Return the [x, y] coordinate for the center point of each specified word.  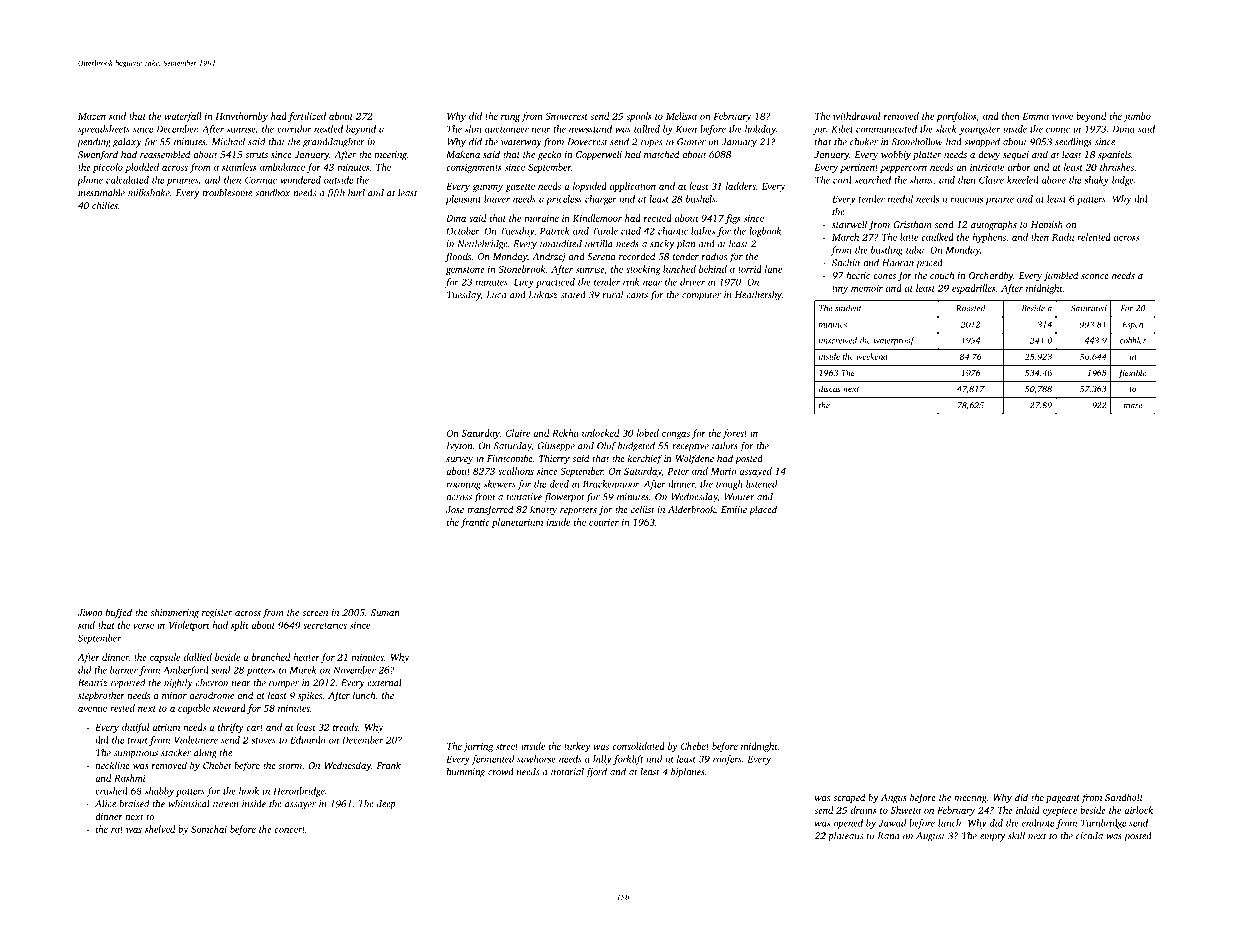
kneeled [1023, 180]
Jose [455, 509]
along [205, 754]
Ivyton [460, 447]
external [384, 683]
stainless [239, 167]
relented [1094, 237]
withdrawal [856, 116]
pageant [1063, 799]
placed [763, 510]
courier [604, 522]
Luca [496, 295]
